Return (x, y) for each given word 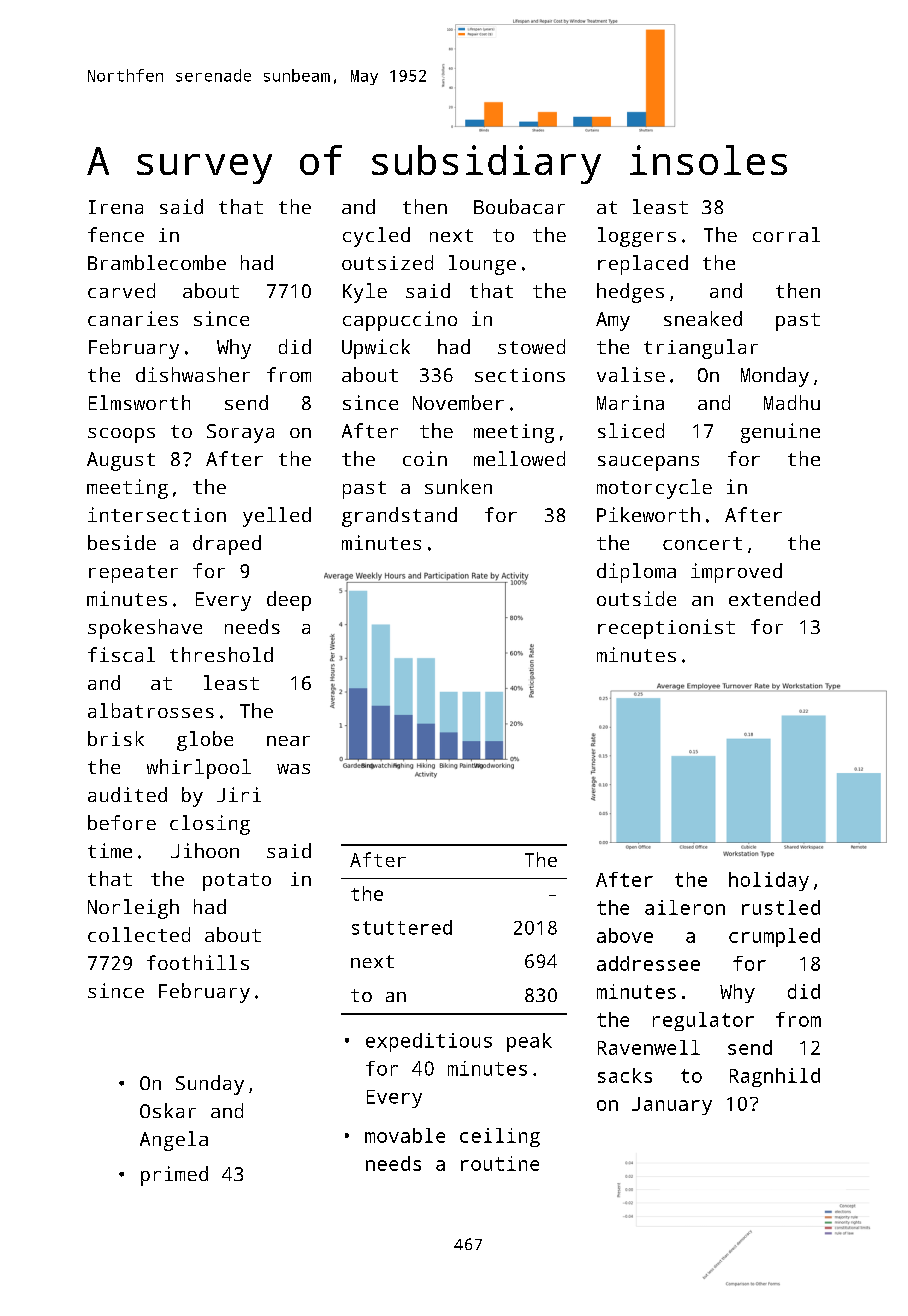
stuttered (402, 927)
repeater (133, 574)
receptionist (666, 629)
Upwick (376, 349)
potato (237, 882)
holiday (769, 881)
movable (405, 1135)
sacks (625, 1075)
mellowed (519, 458)
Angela (174, 1141)
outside (636, 598)
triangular (701, 349)
